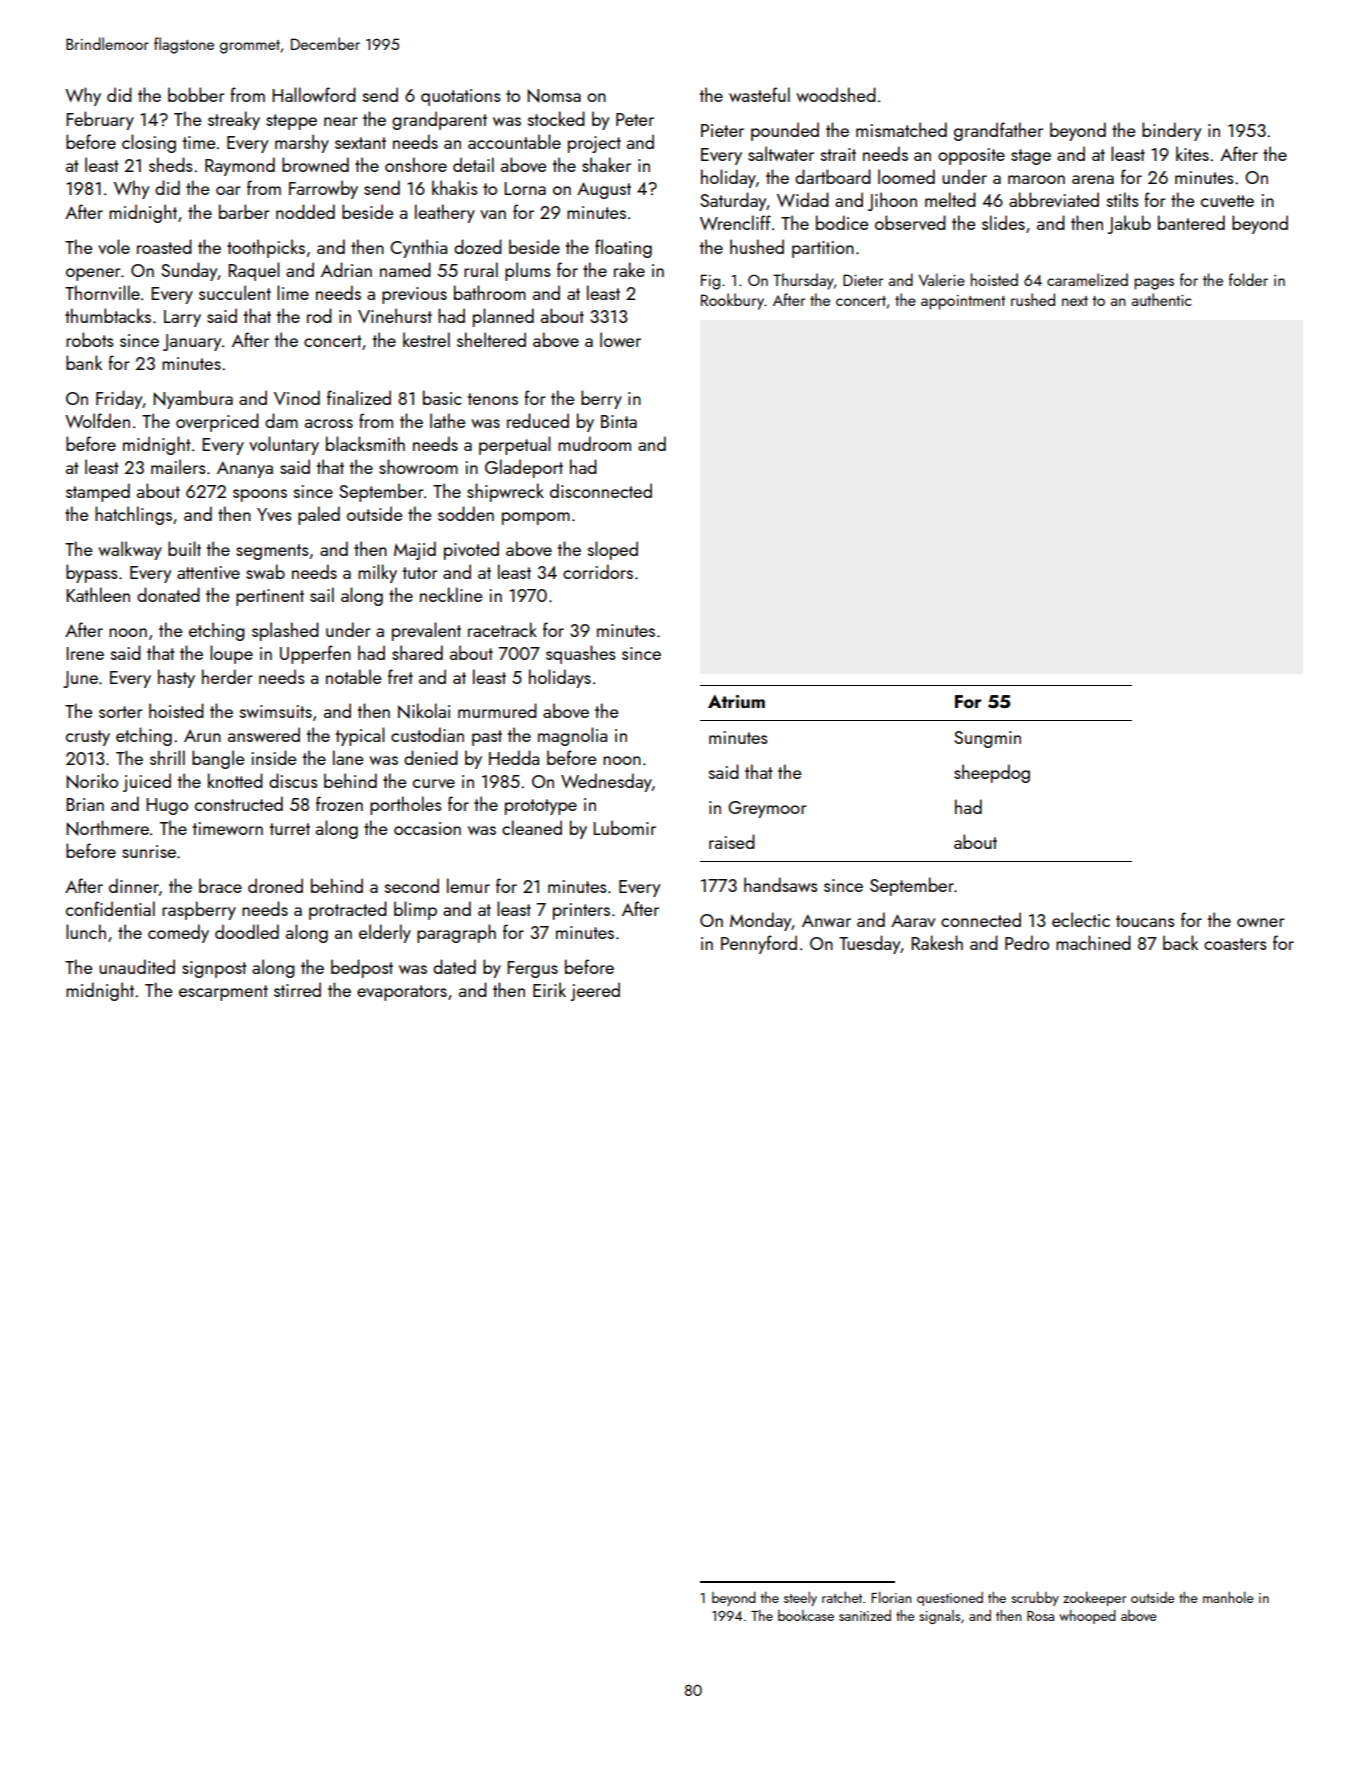 The width and height of the document is (1368, 1771). What do you see at coordinates (806, 1615) in the document?
I see `bookcase` at bounding box center [806, 1615].
